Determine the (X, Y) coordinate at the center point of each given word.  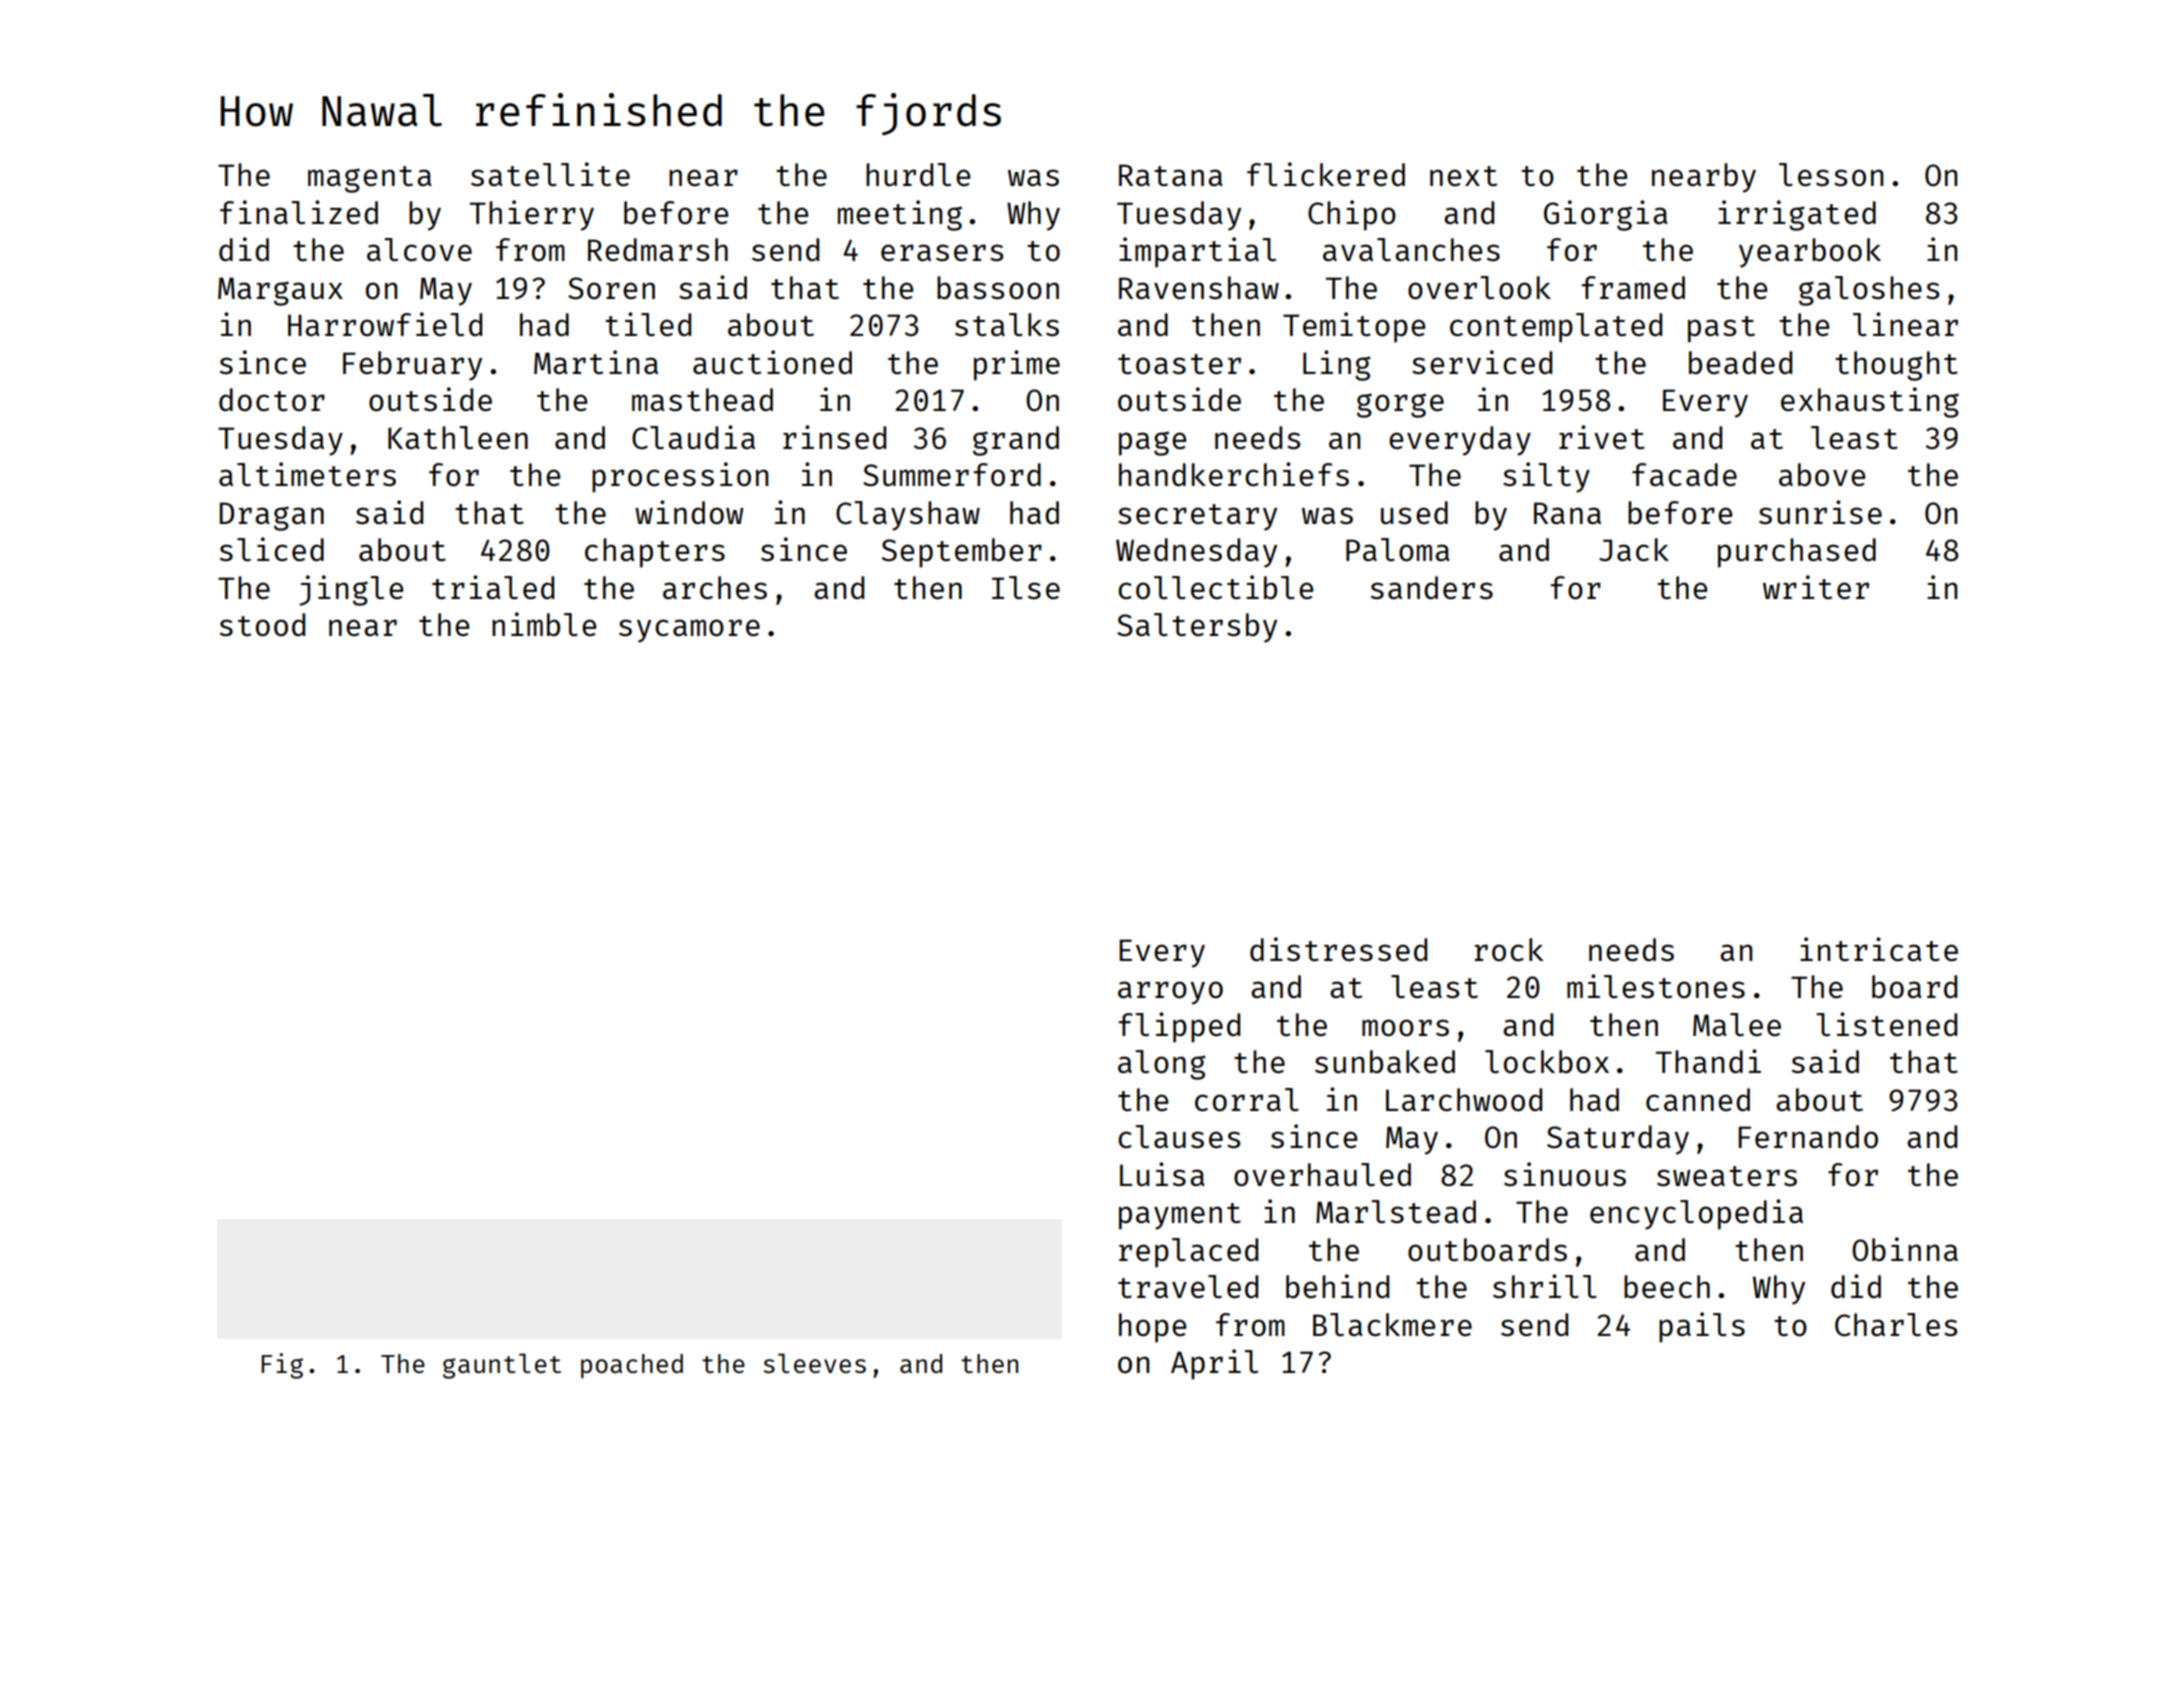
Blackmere (1392, 1324)
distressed (1338, 949)
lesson (1831, 174)
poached (632, 1366)
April (1214, 1364)
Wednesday (1196, 553)
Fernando (1808, 1136)
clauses (1179, 1136)
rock (1508, 949)
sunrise (1820, 512)
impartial (1197, 252)
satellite (550, 174)
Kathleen (458, 437)
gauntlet (502, 1366)
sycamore (689, 631)
